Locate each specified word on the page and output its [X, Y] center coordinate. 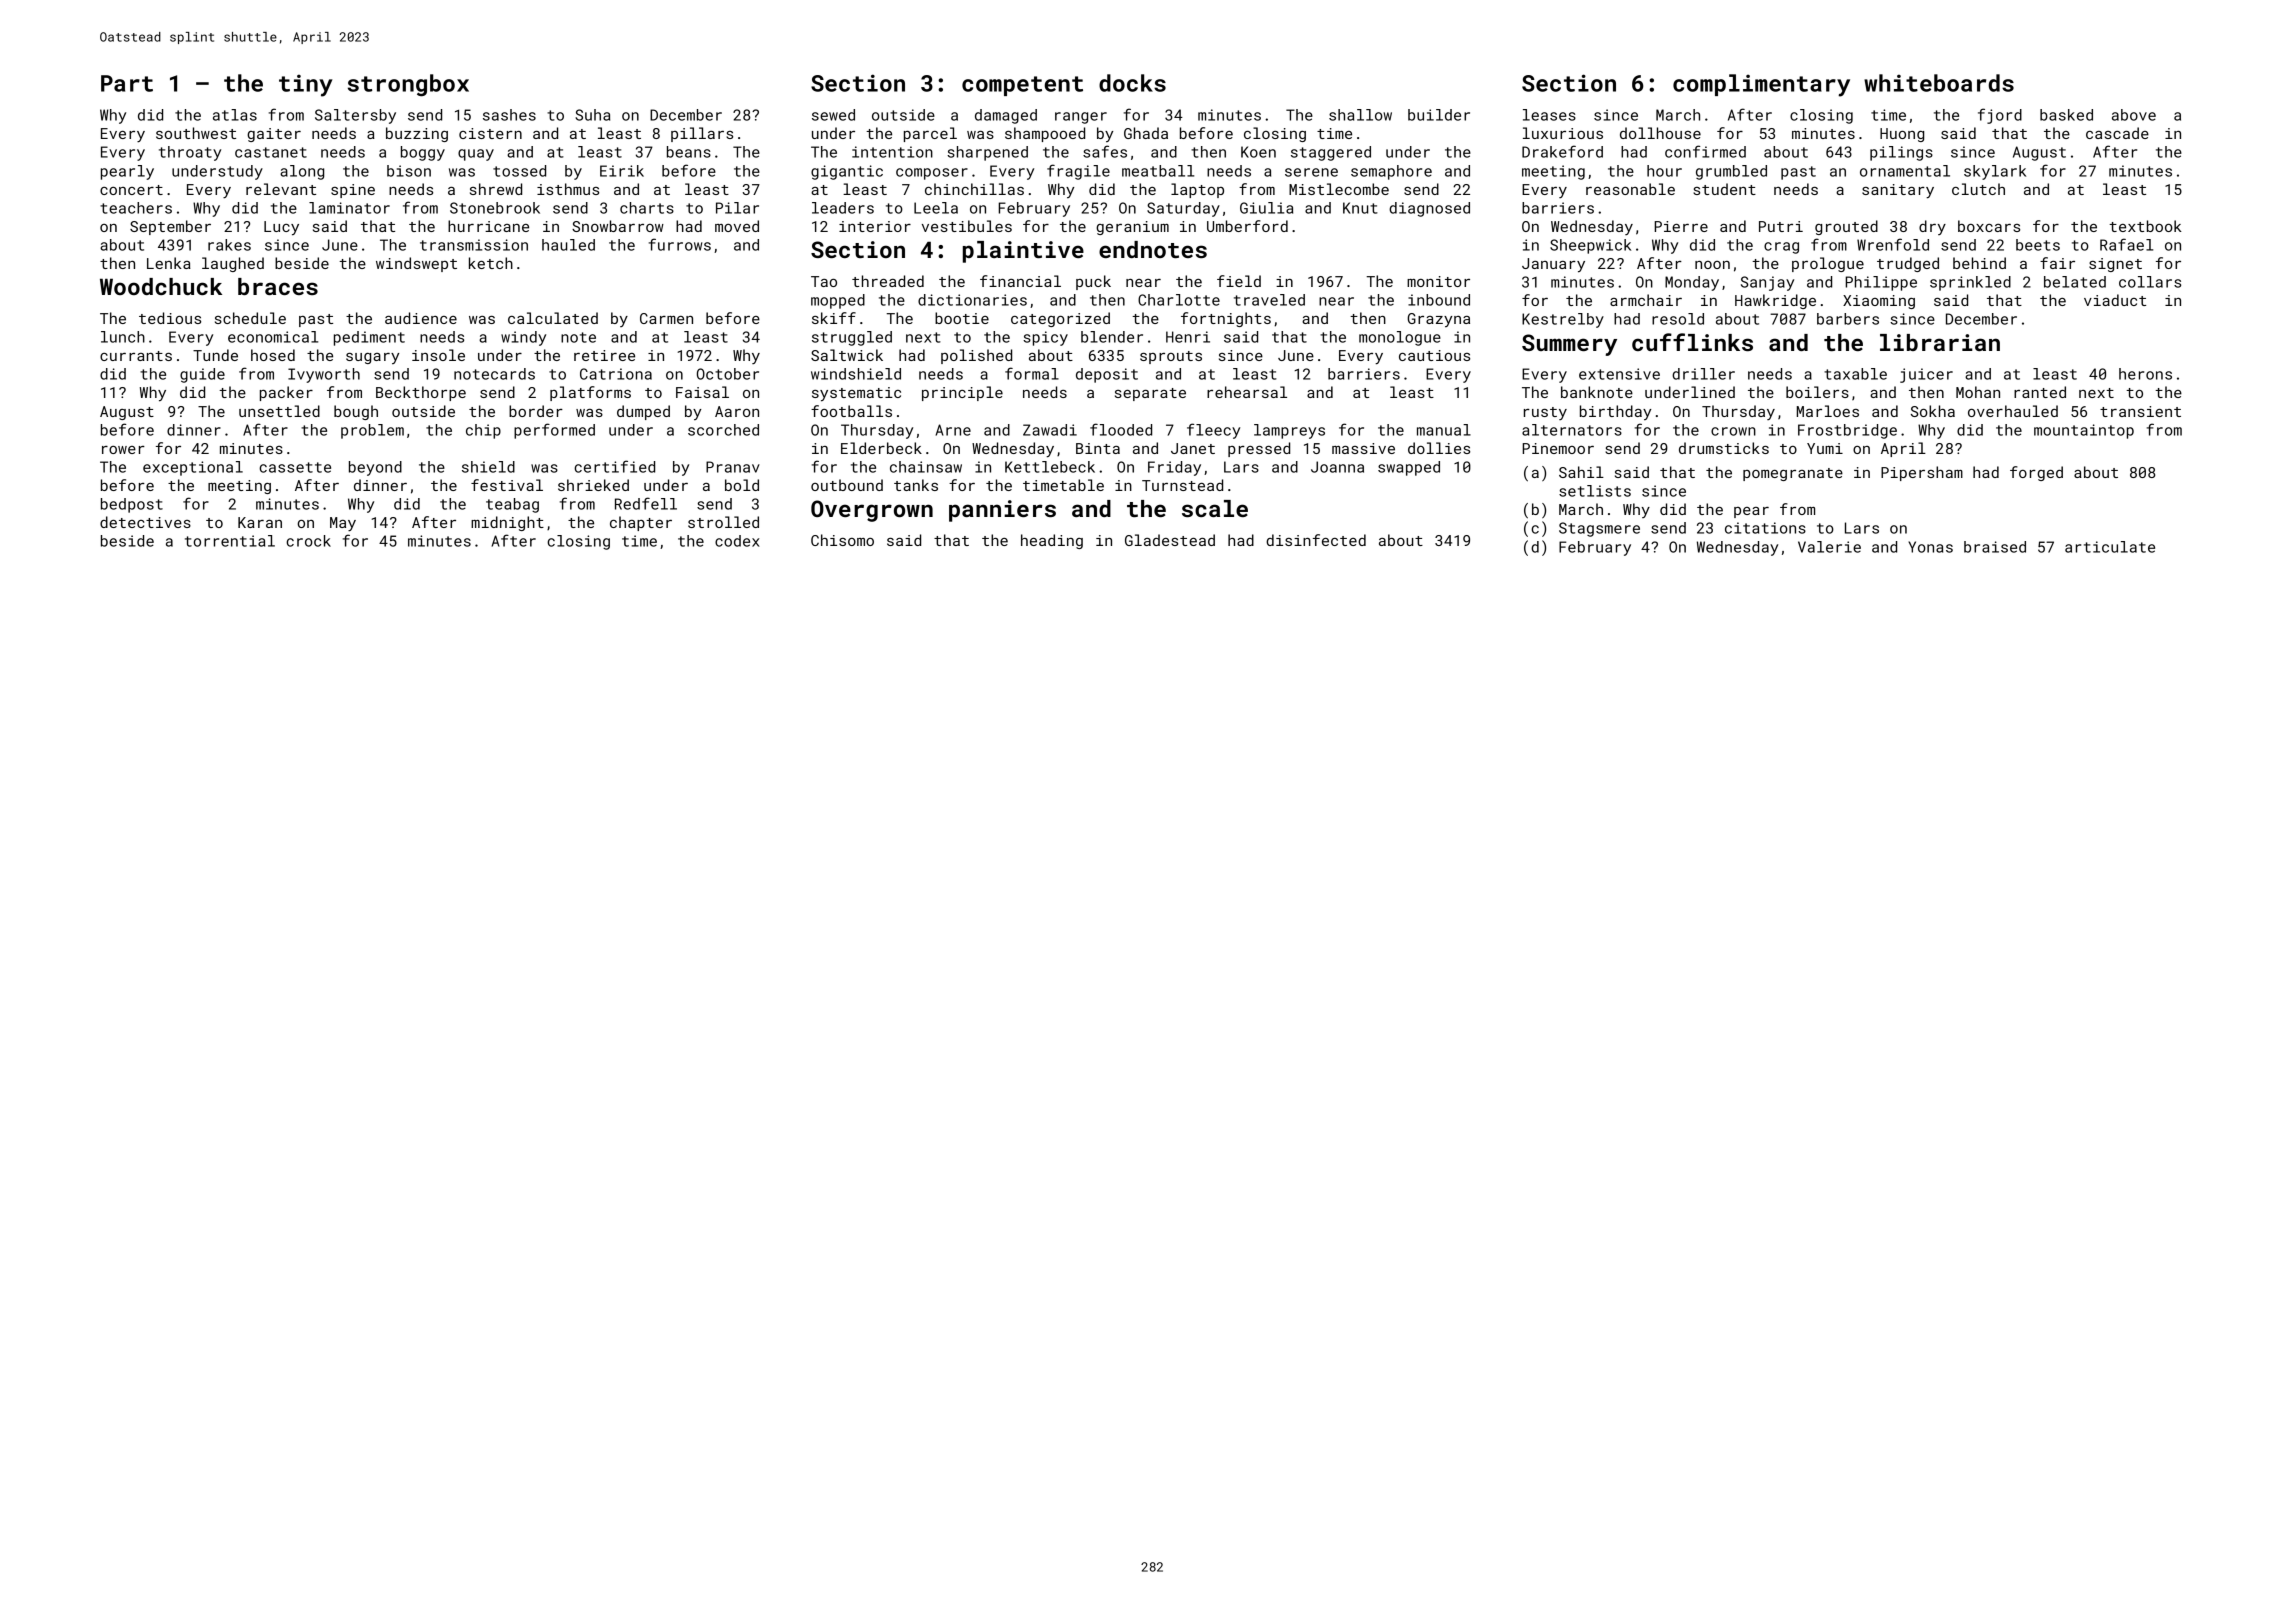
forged [2036, 473]
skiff [834, 318]
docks [1132, 83]
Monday [1692, 283]
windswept [416, 264]
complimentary [1761, 85]
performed [554, 431]
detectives [145, 522]
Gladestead [1170, 540]
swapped [1409, 468]
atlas [235, 115]
